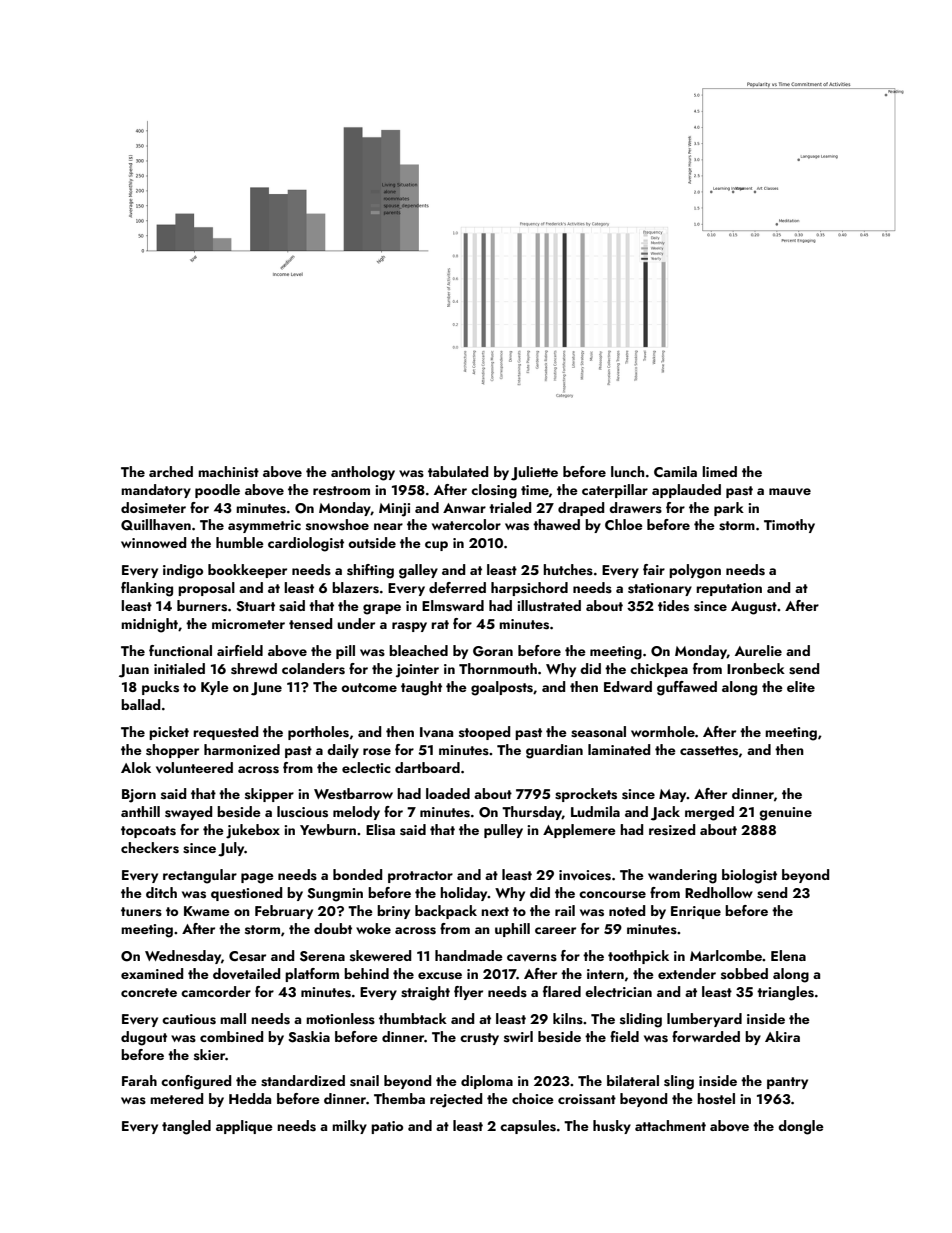  What do you see at coordinates (782, 1036) in the screenshot?
I see `Akira` at bounding box center [782, 1036].
